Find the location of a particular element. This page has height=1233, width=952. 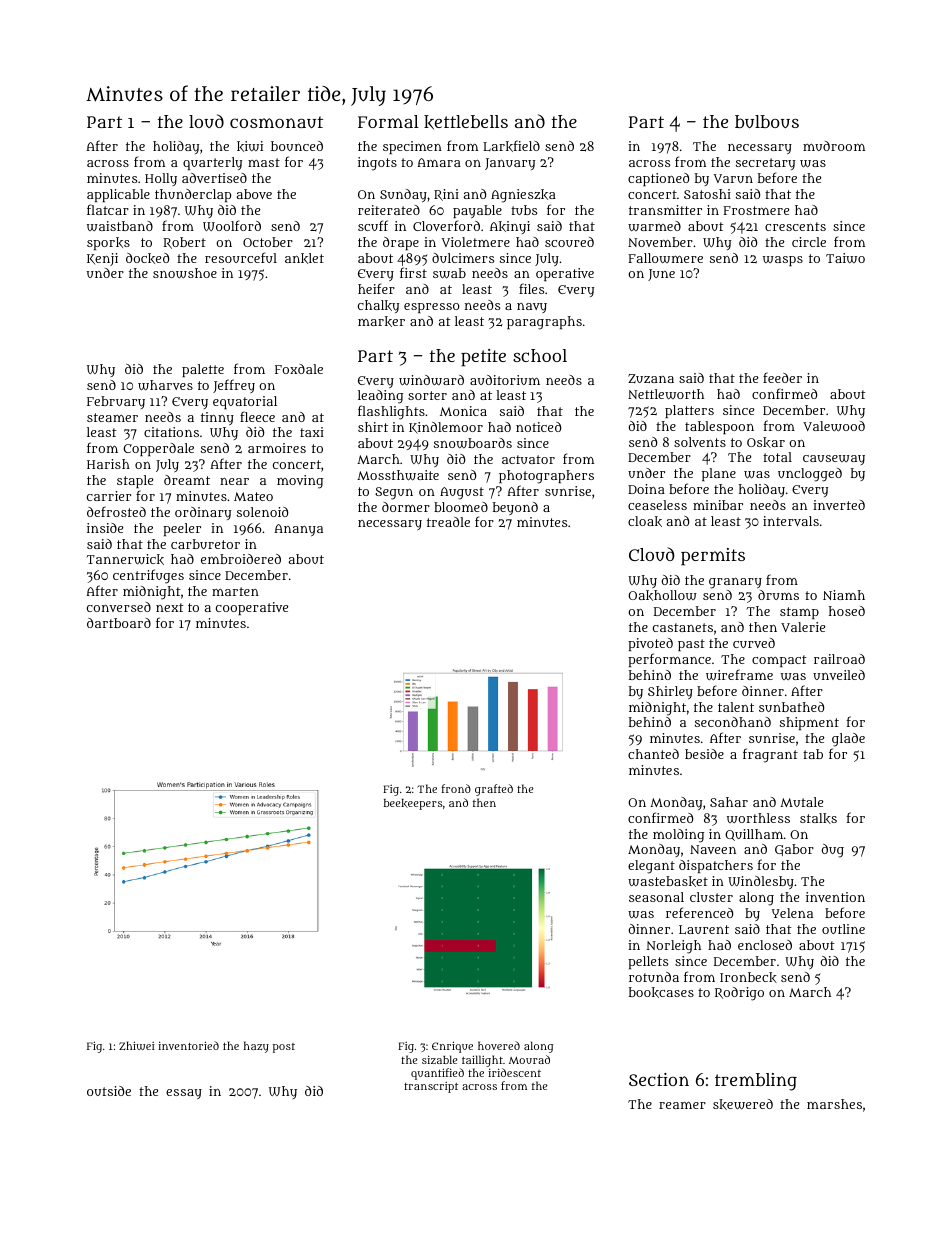

essay is located at coordinates (184, 1094).
